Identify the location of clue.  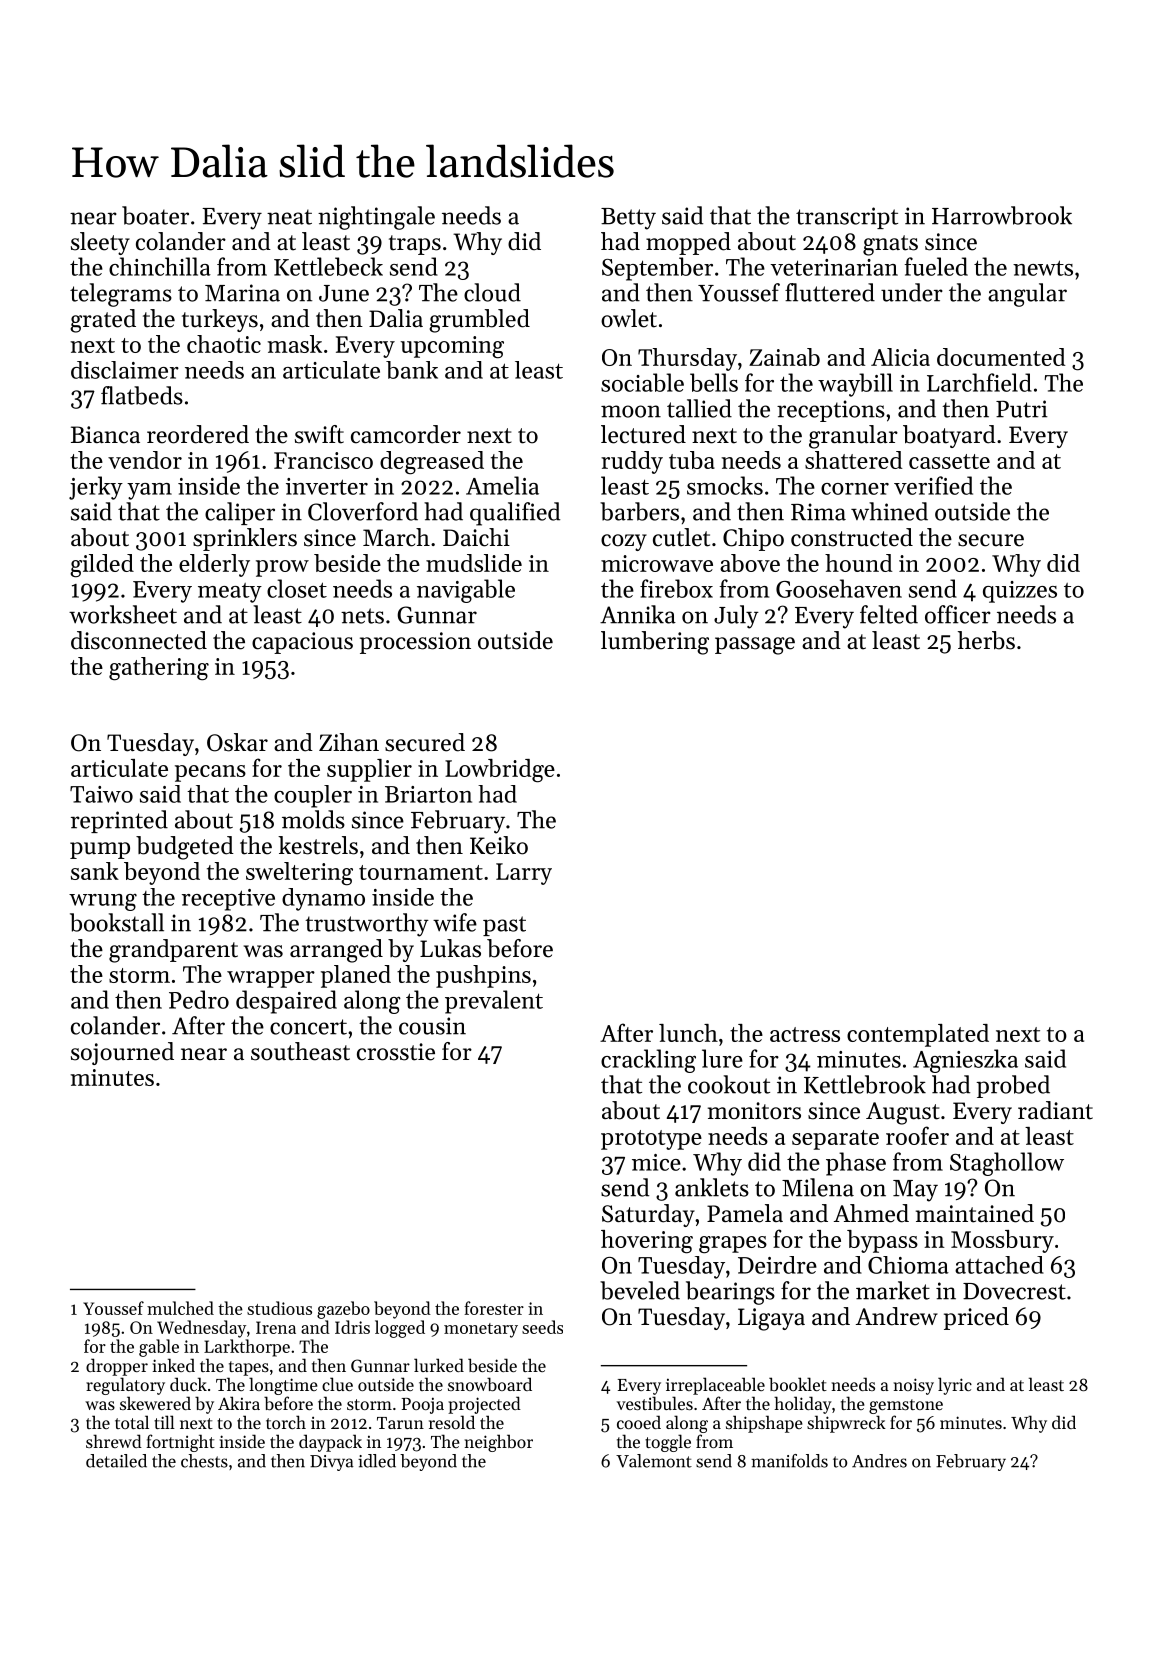
(337, 1384).
